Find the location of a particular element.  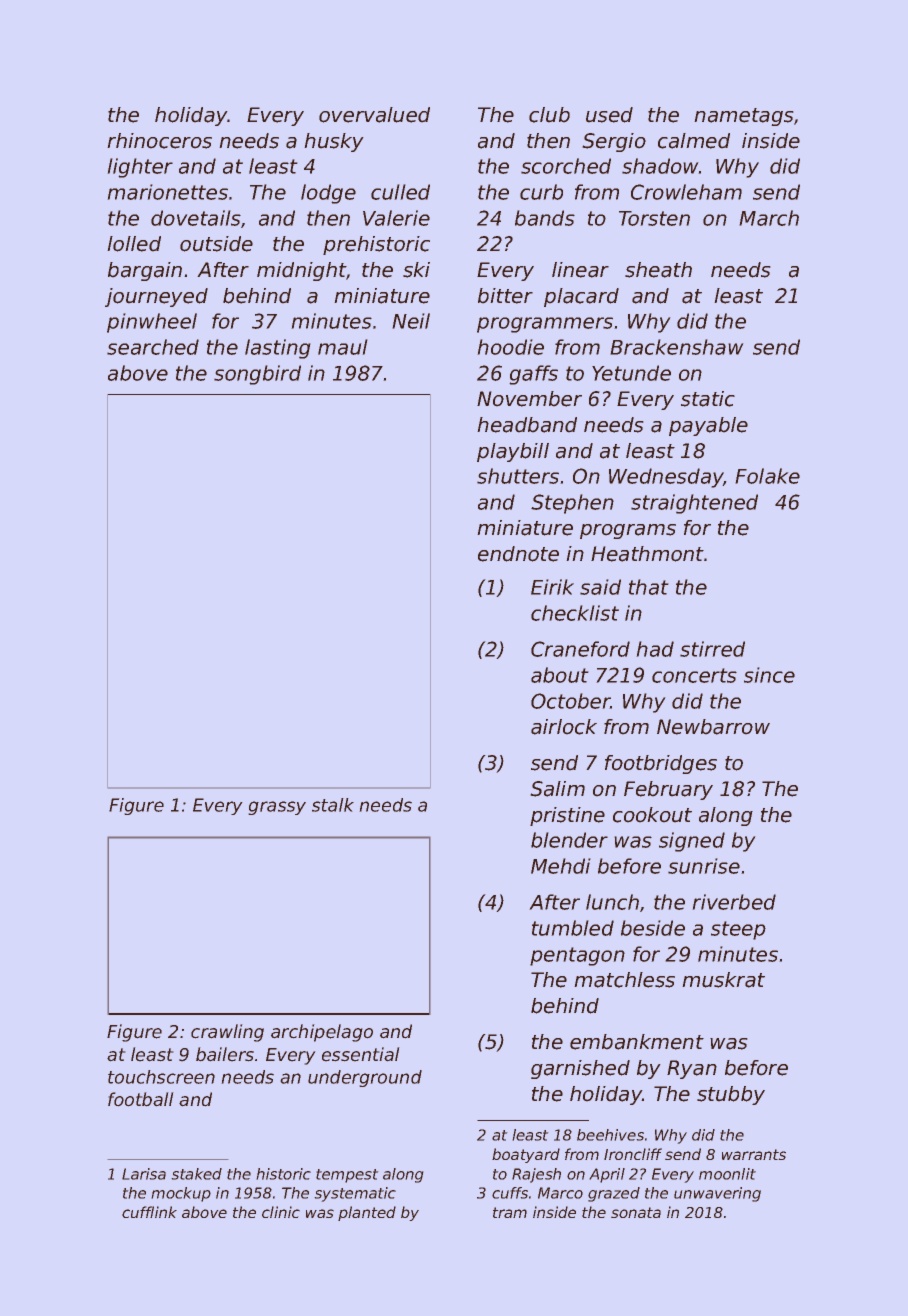

cufflink is located at coordinates (149, 1212).
